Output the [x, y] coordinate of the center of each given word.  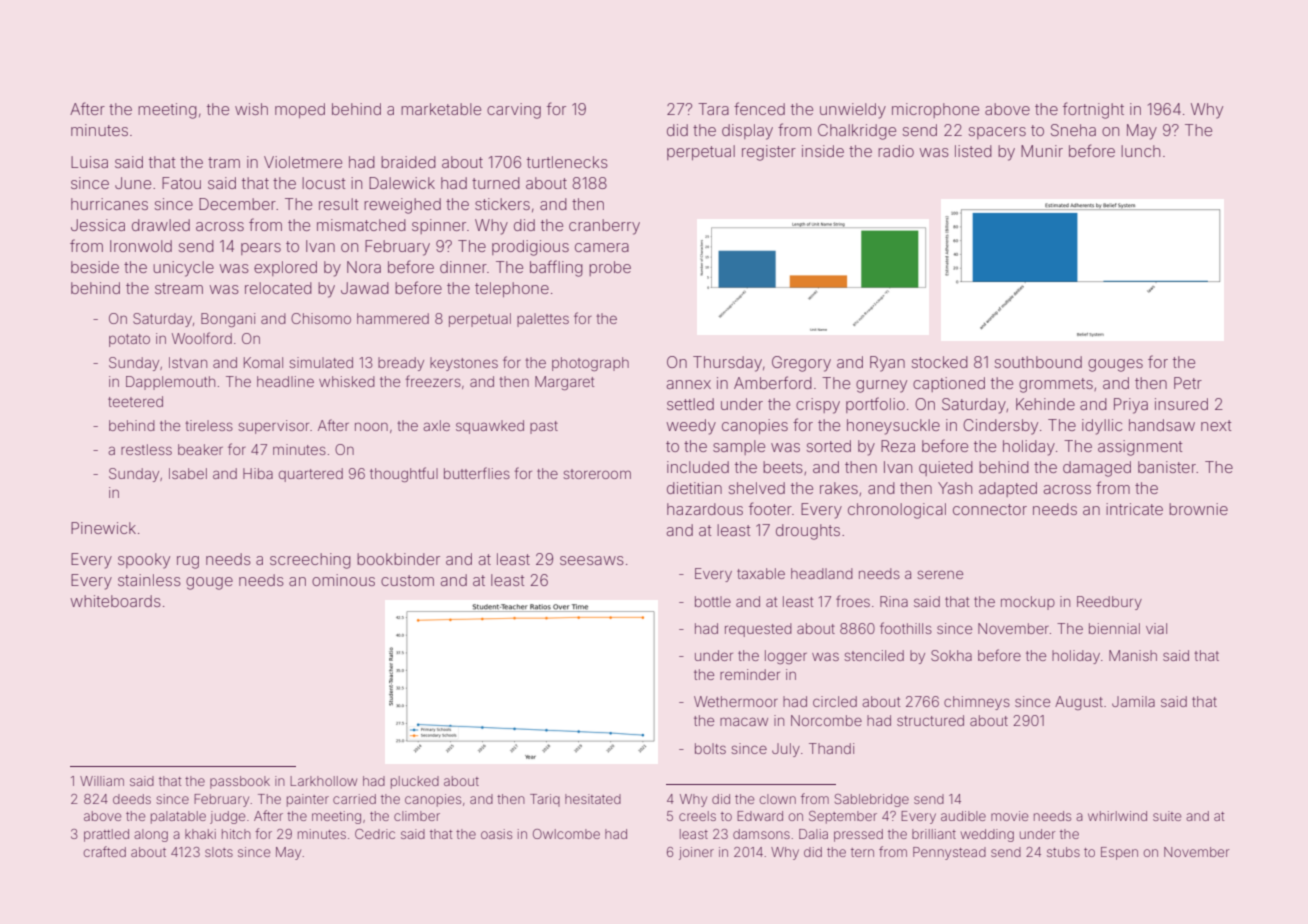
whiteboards [115, 601]
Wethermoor [736, 701]
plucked [415, 782]
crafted [104, 851]
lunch [1140, 151]
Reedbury [1109, 603]
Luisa [89, 162]
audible [963, 816]
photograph [590, 364]
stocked [940, 362]
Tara [713, 109]
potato [129, 340]
